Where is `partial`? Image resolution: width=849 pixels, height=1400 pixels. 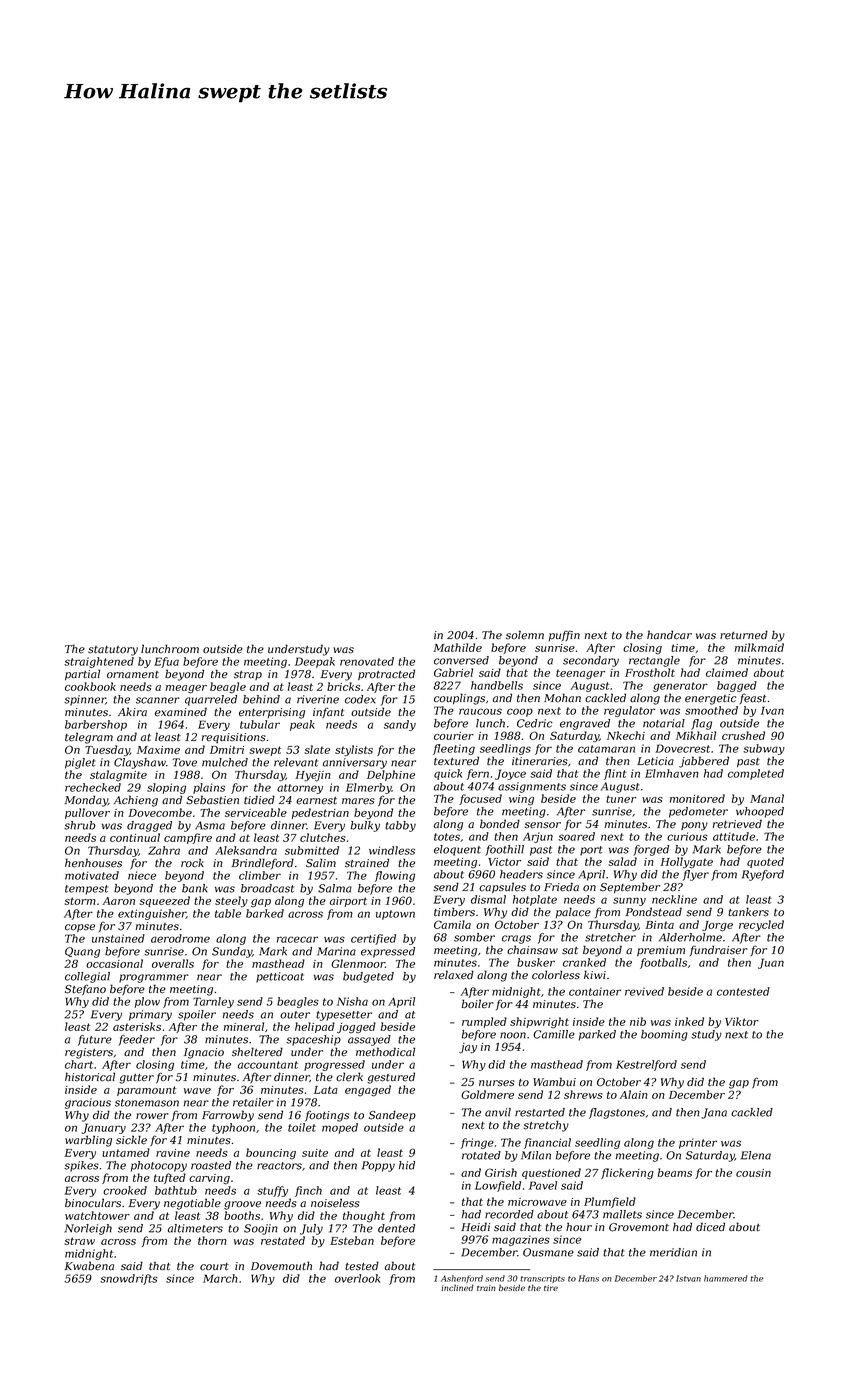
partial is located at coordinates (82, 674).
